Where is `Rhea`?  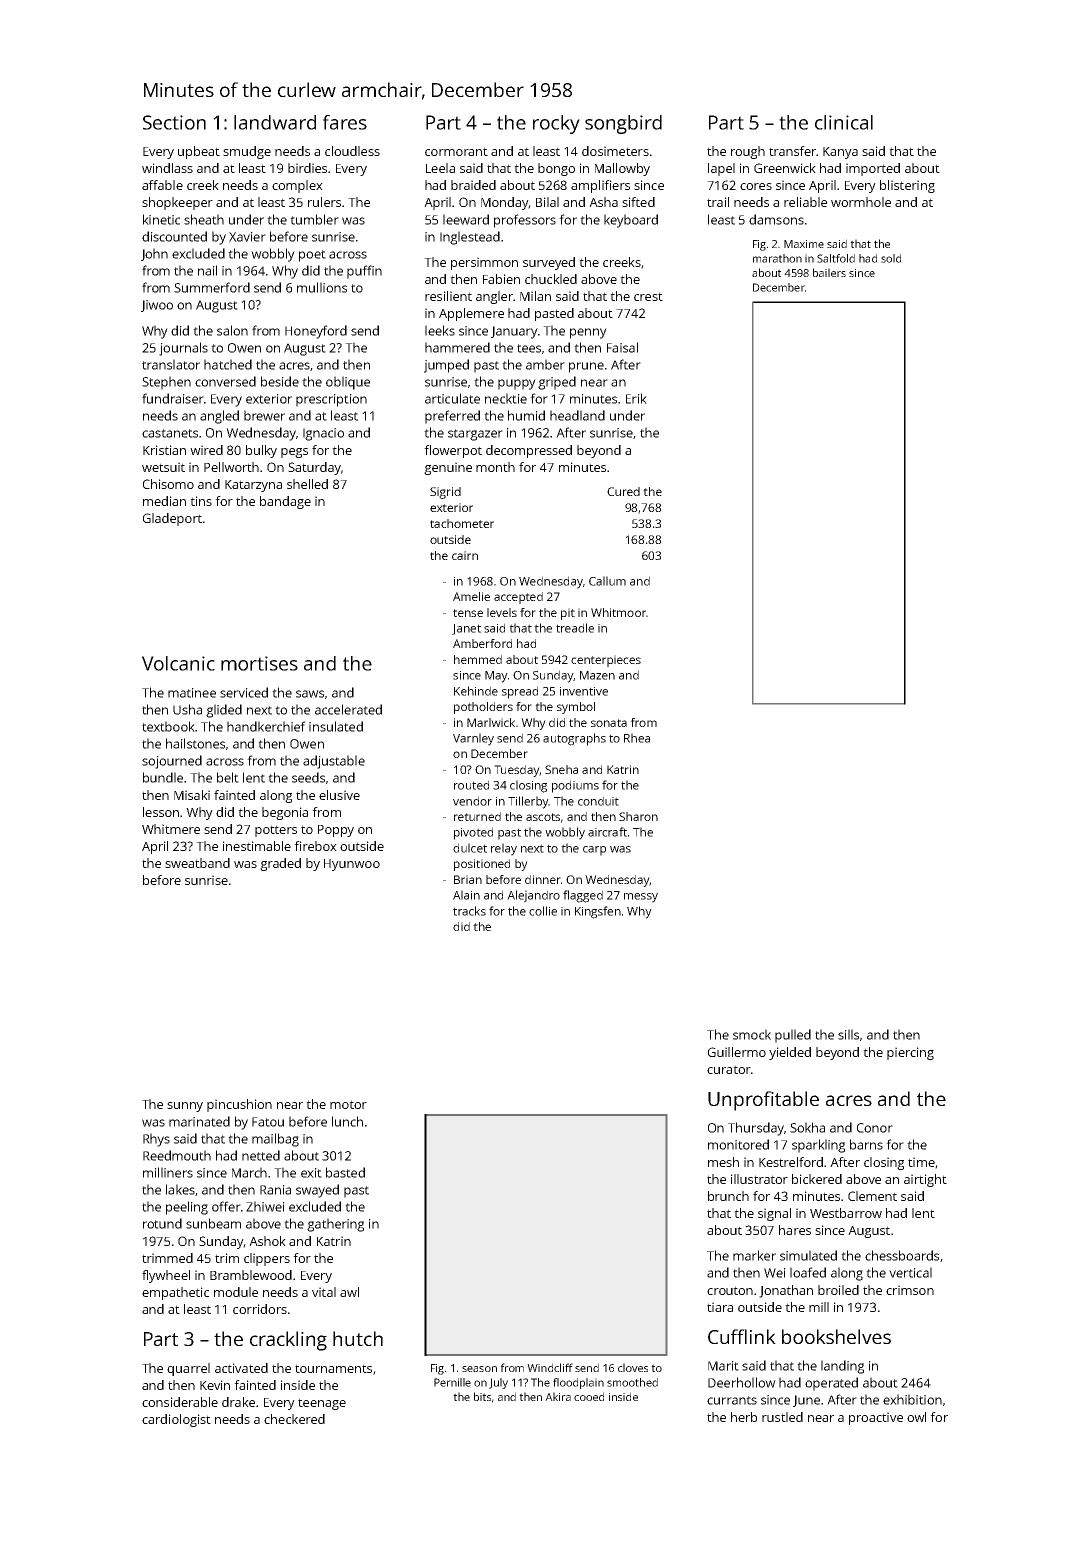 Rhea is located at coordinates (637, 738).
